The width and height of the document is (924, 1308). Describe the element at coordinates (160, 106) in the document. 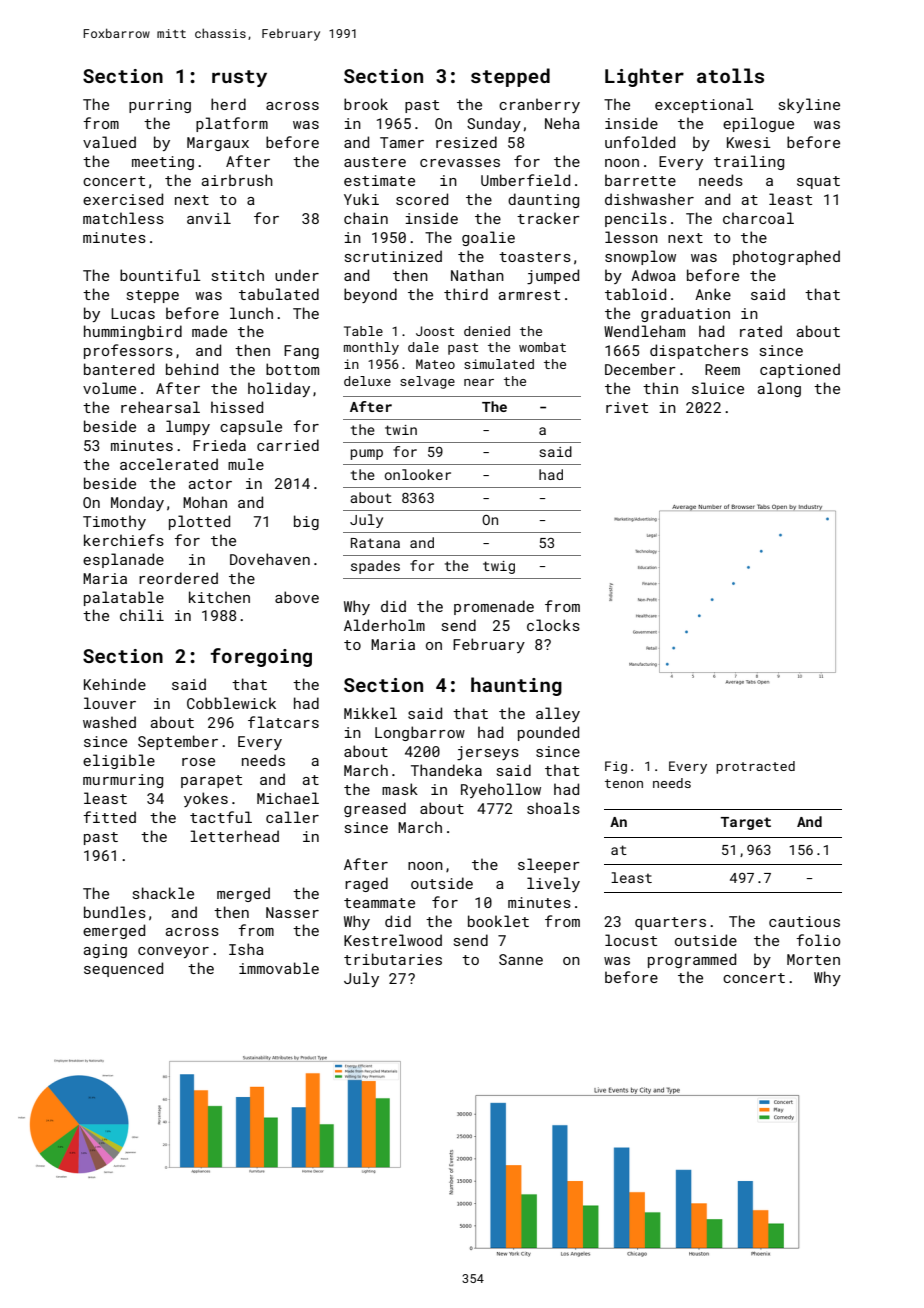

I see `purring` at that location.
